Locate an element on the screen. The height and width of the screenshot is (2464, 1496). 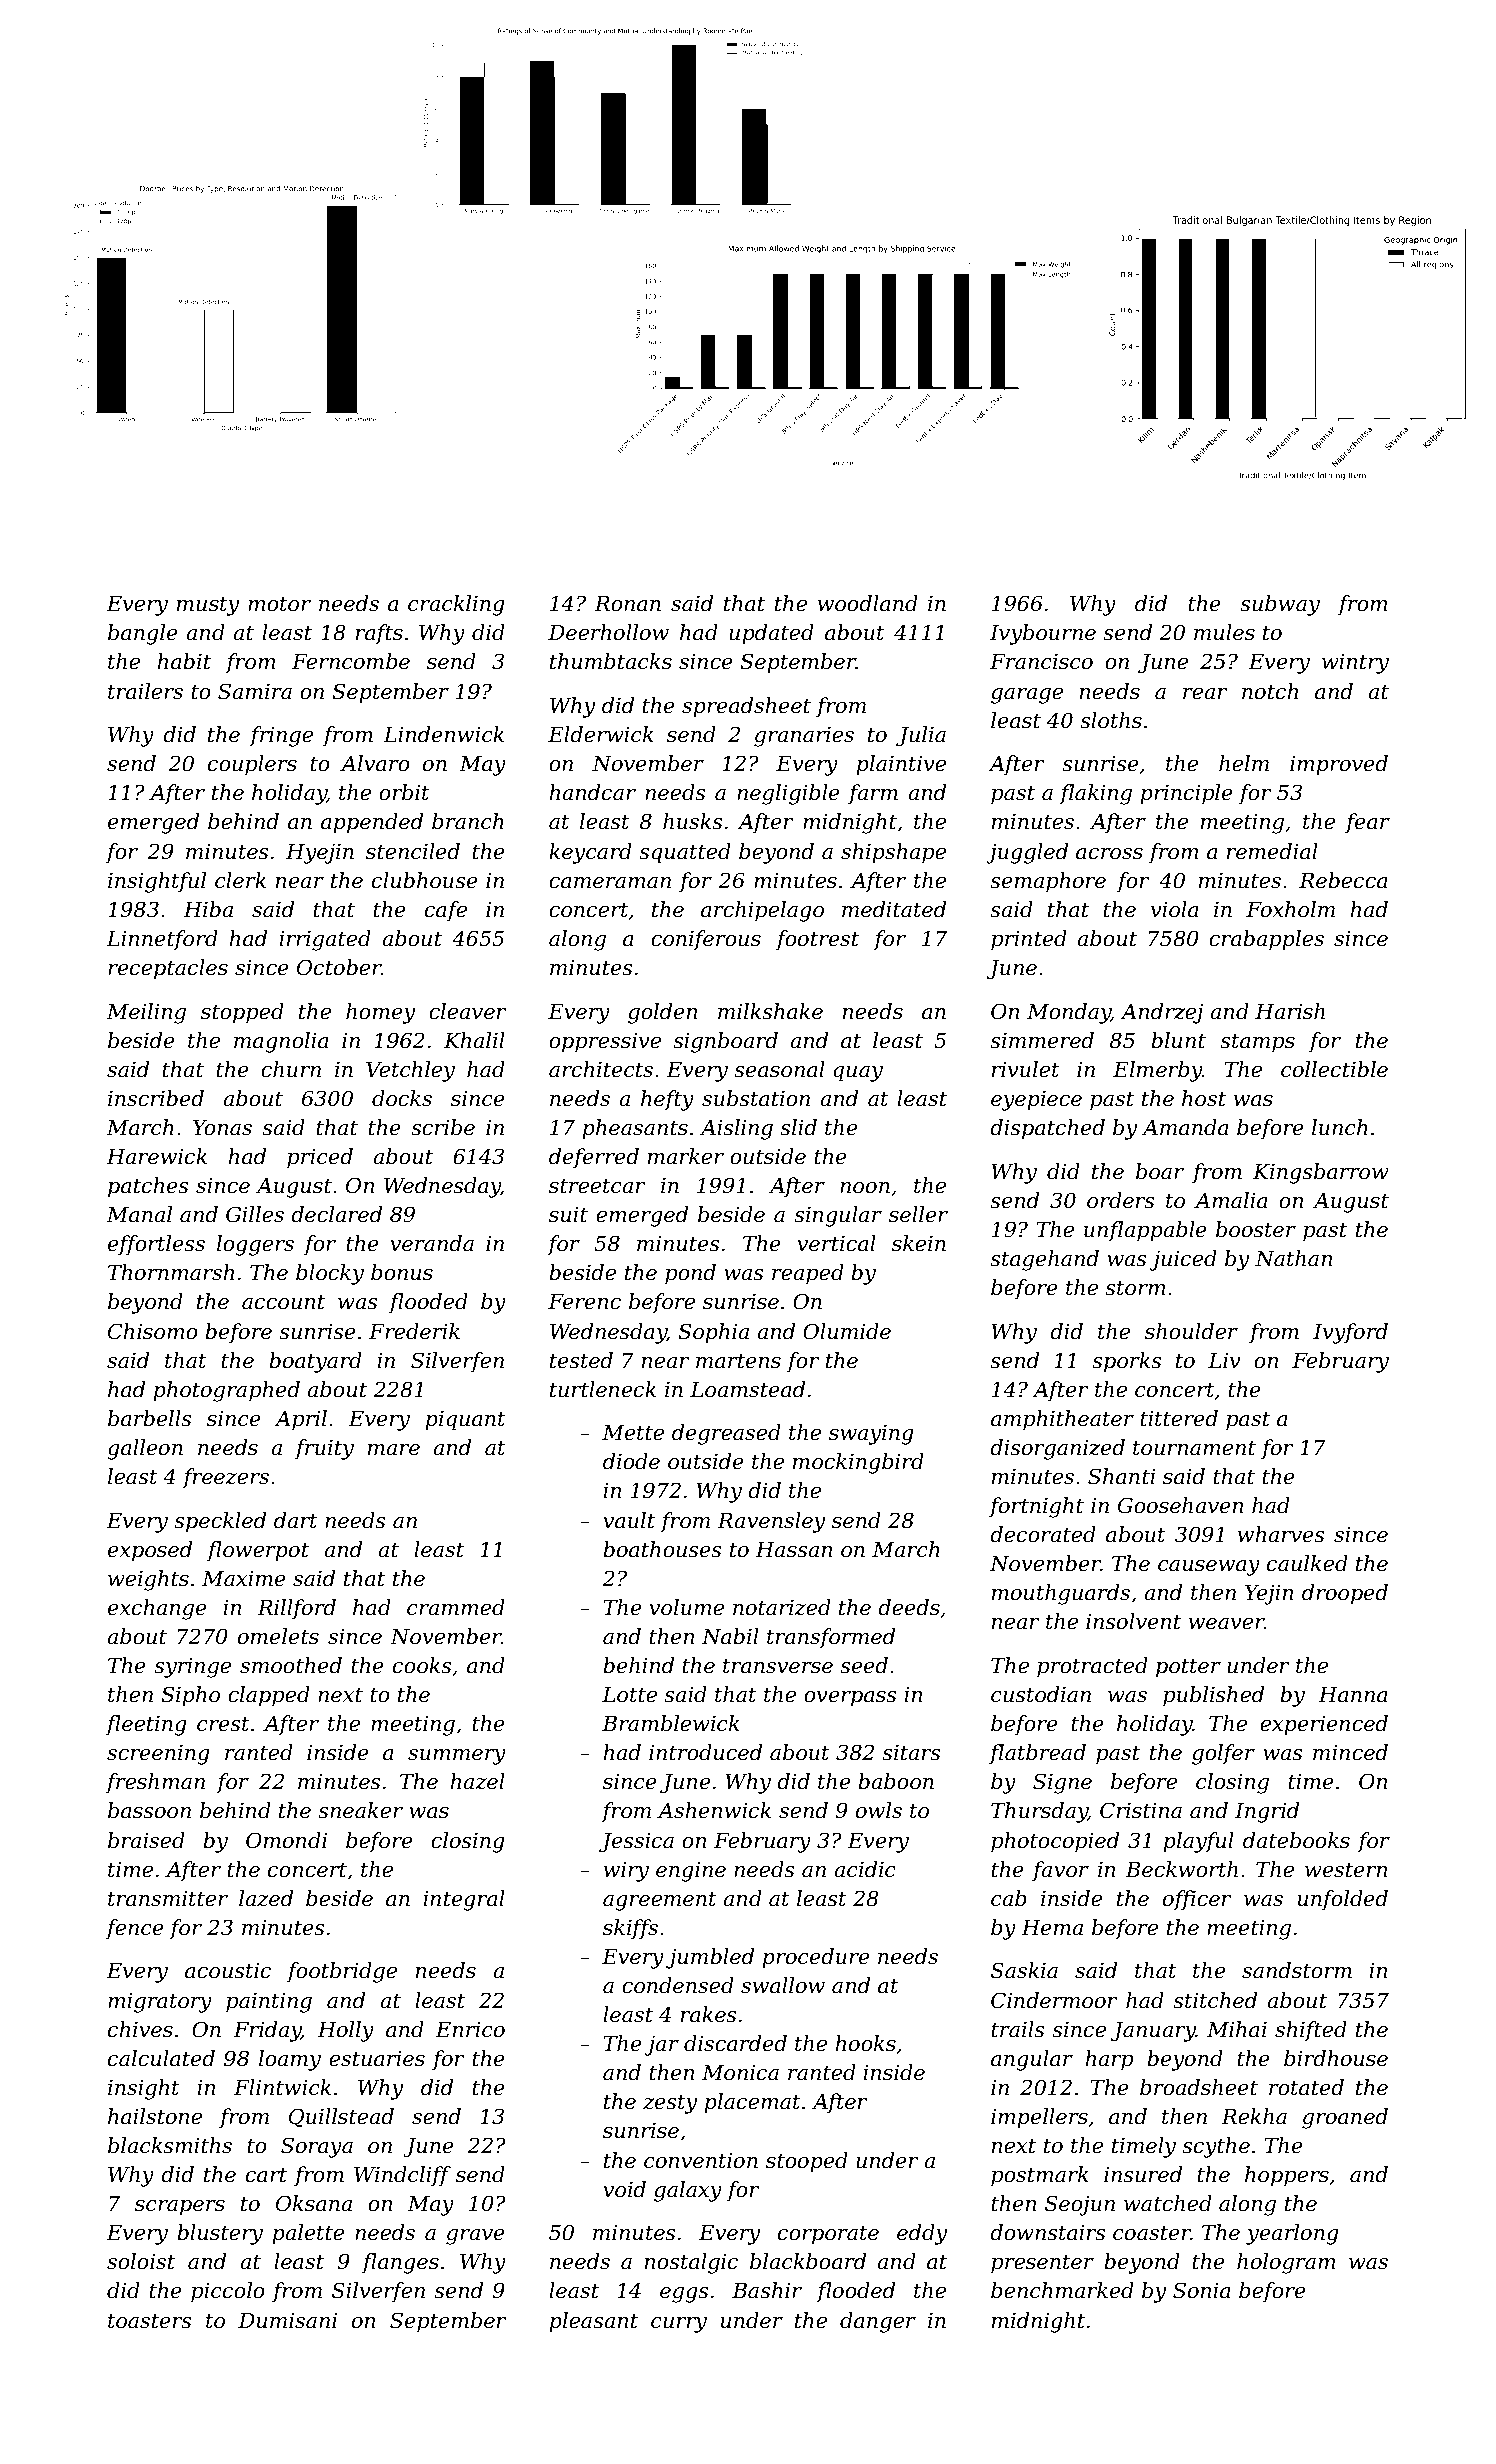
Julia is located at coordinates (921, 736).
